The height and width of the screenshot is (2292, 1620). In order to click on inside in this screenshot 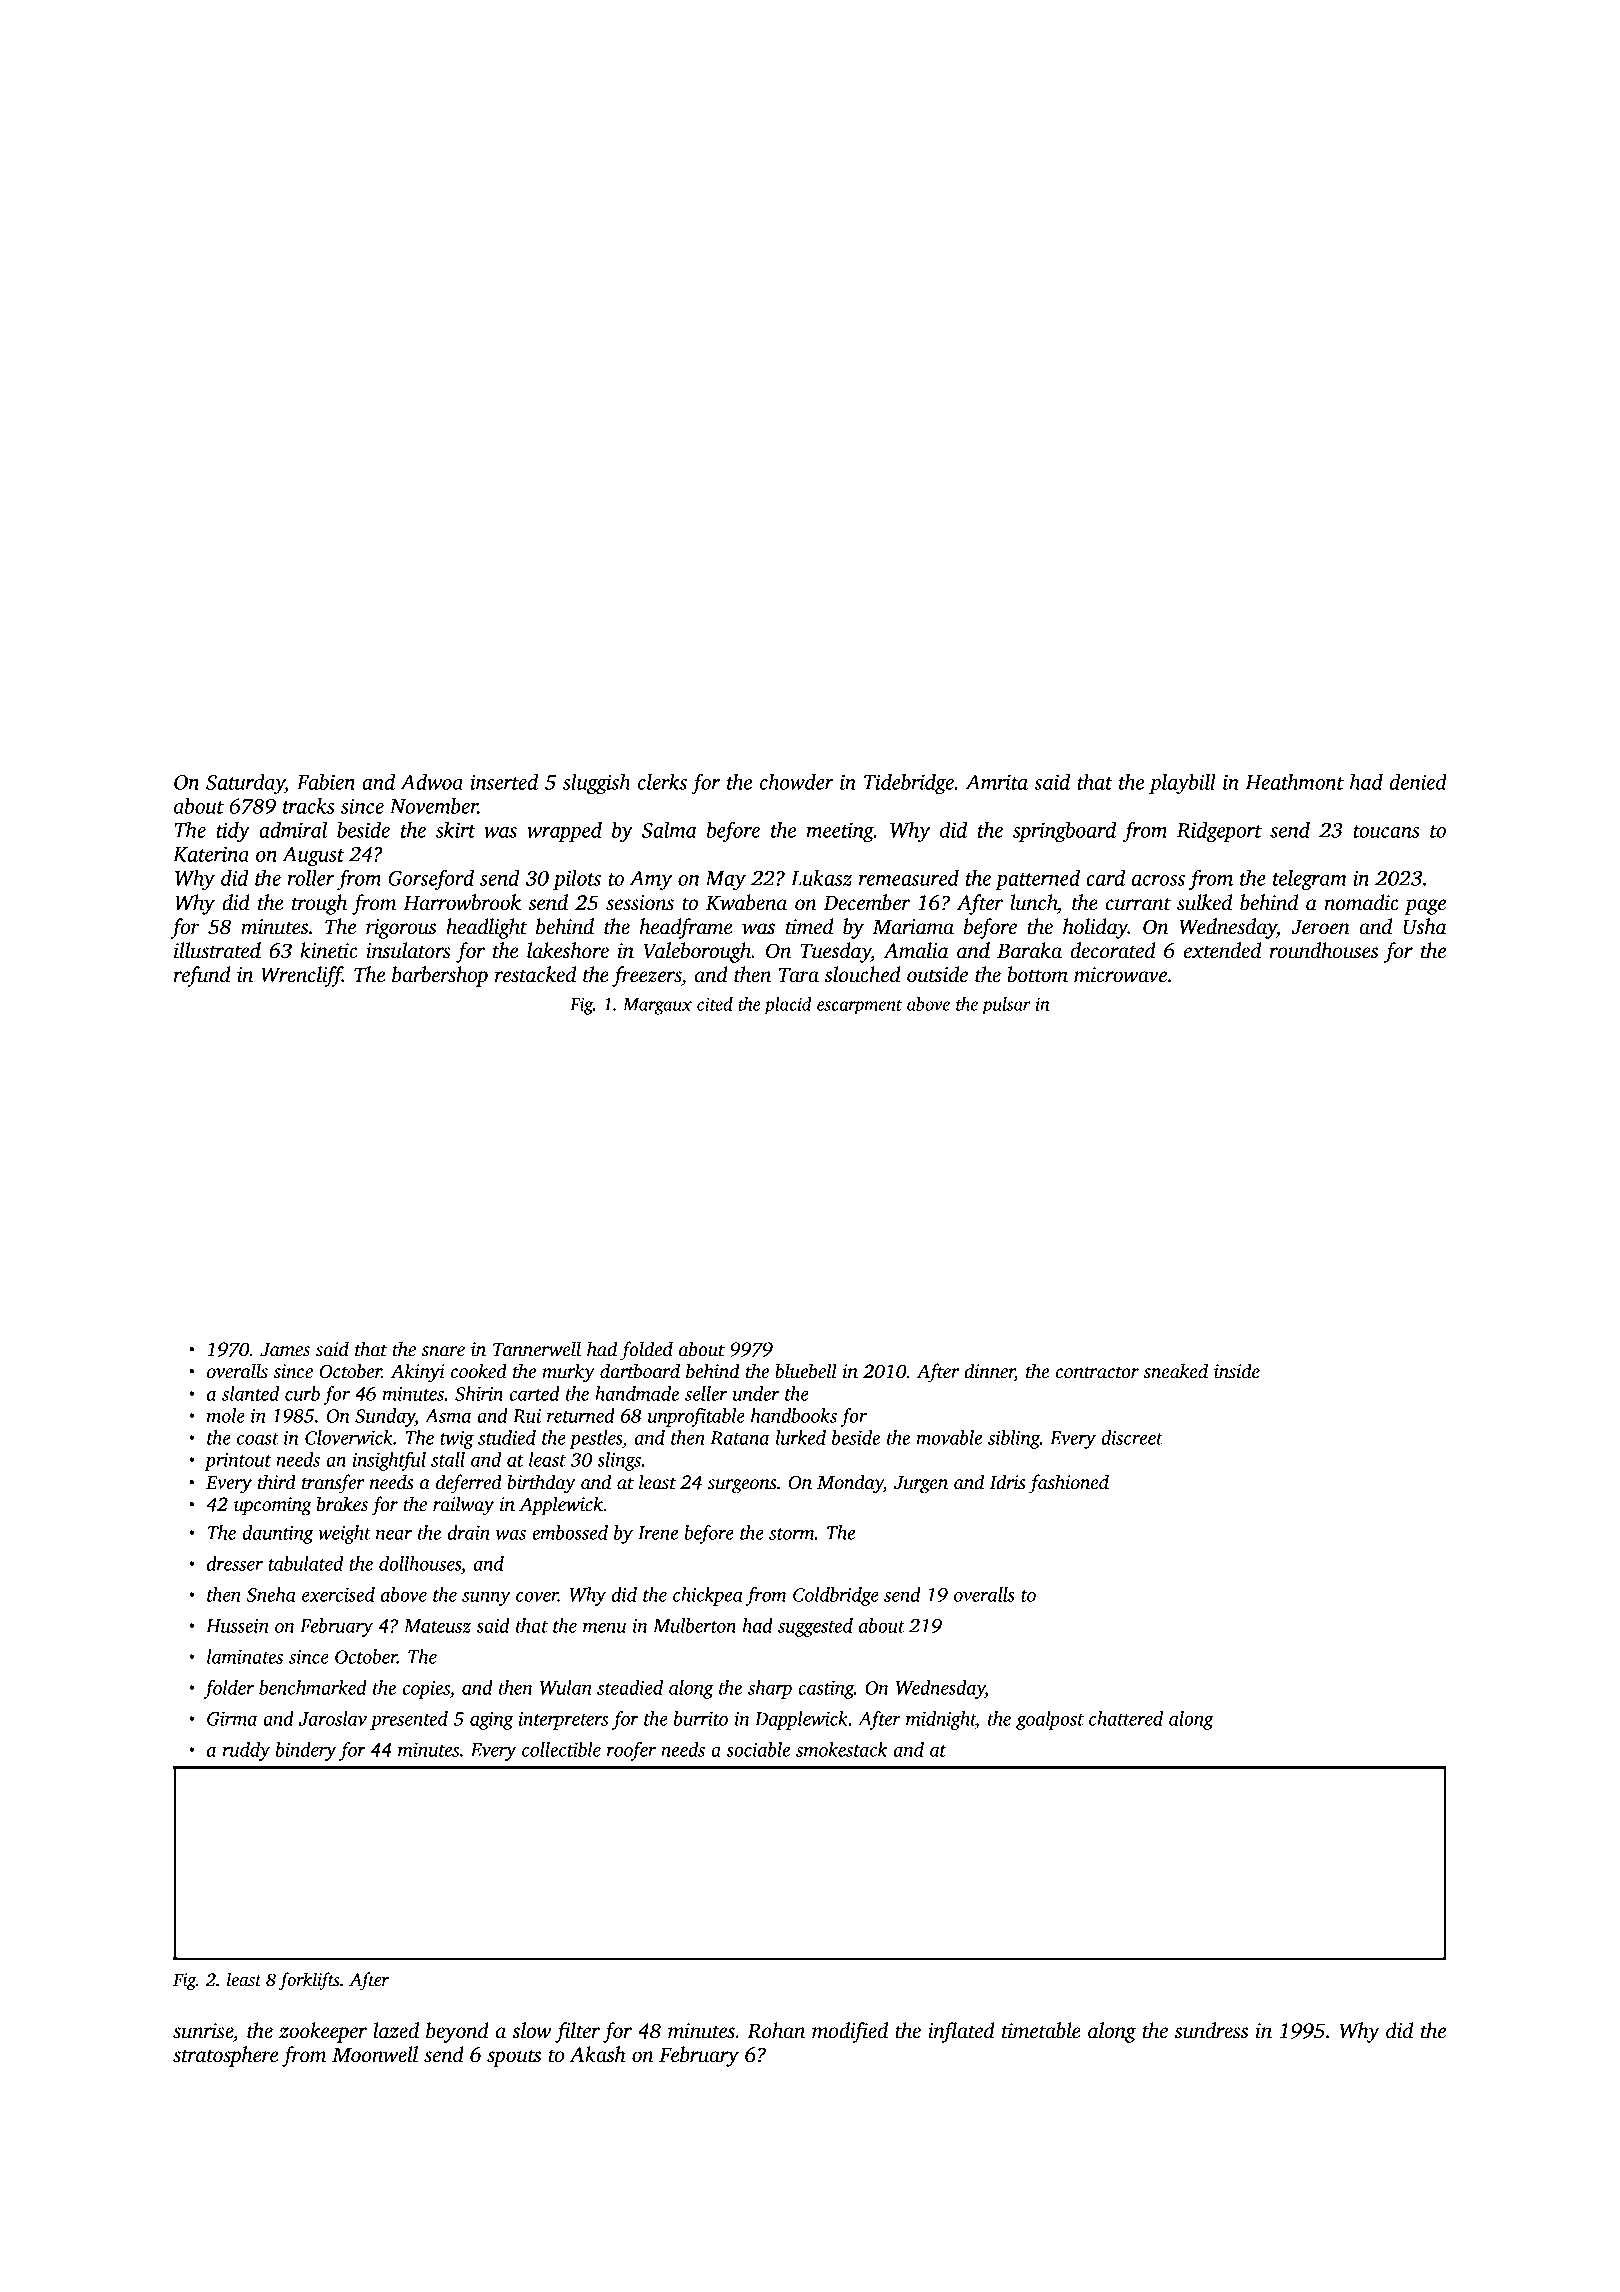, I will do `click(1237, 1371)`.
